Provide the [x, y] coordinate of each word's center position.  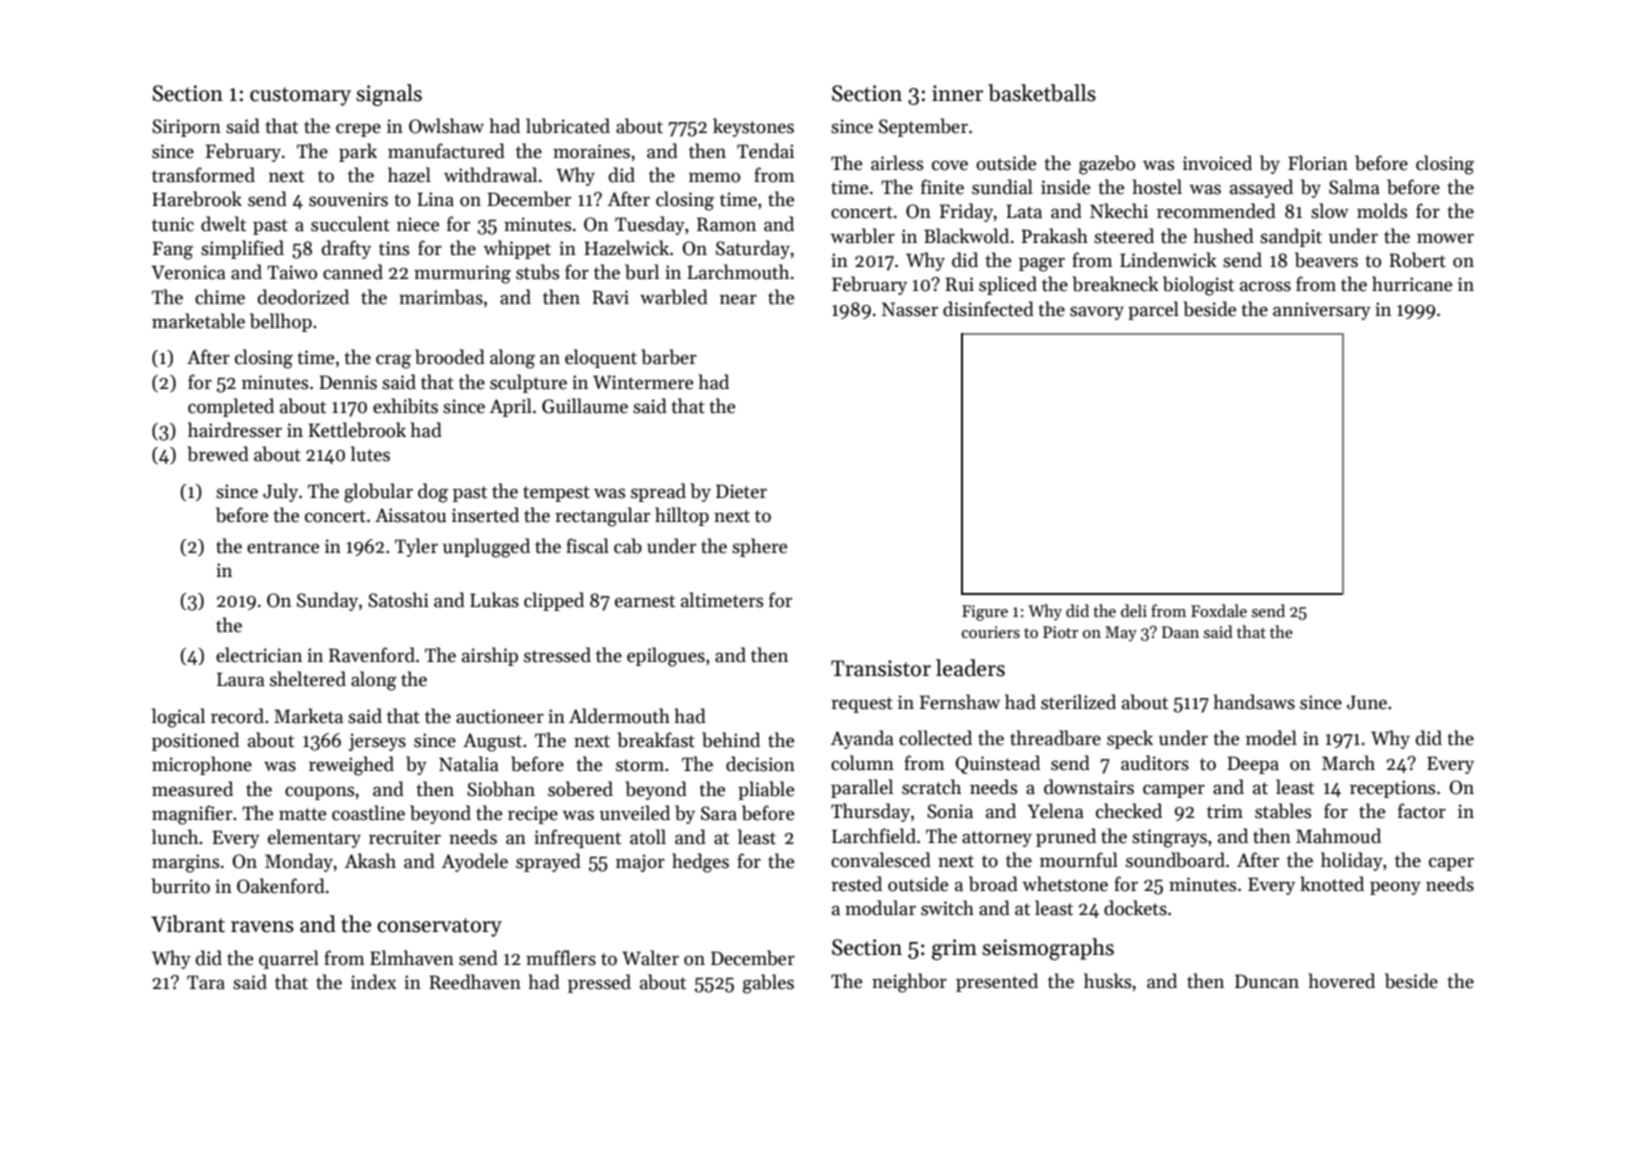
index [373, 982]
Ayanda [862, 739]
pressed [599, 983]
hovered [1342, 981]
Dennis [348, 382]
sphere [759, 547]
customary [300, 96]
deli [1134, 610]
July [280, 492]
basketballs [1042, 93]
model [1271, 738]
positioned [195, 741]
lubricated [568, 126]
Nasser [910, 309]
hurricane [1412, 284]
